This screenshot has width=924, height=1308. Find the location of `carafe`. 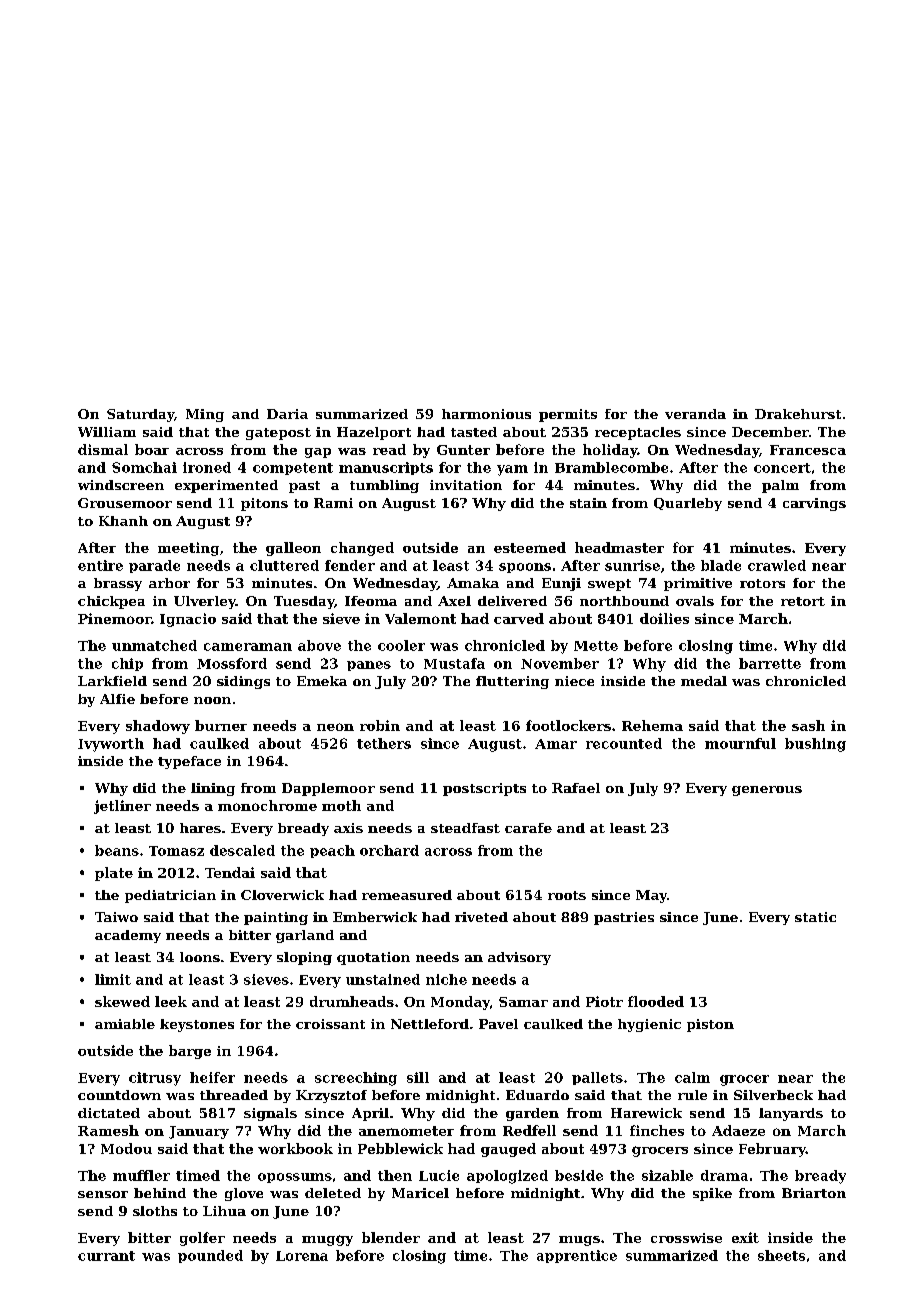

carafe is located at coordinates (528, 828).
